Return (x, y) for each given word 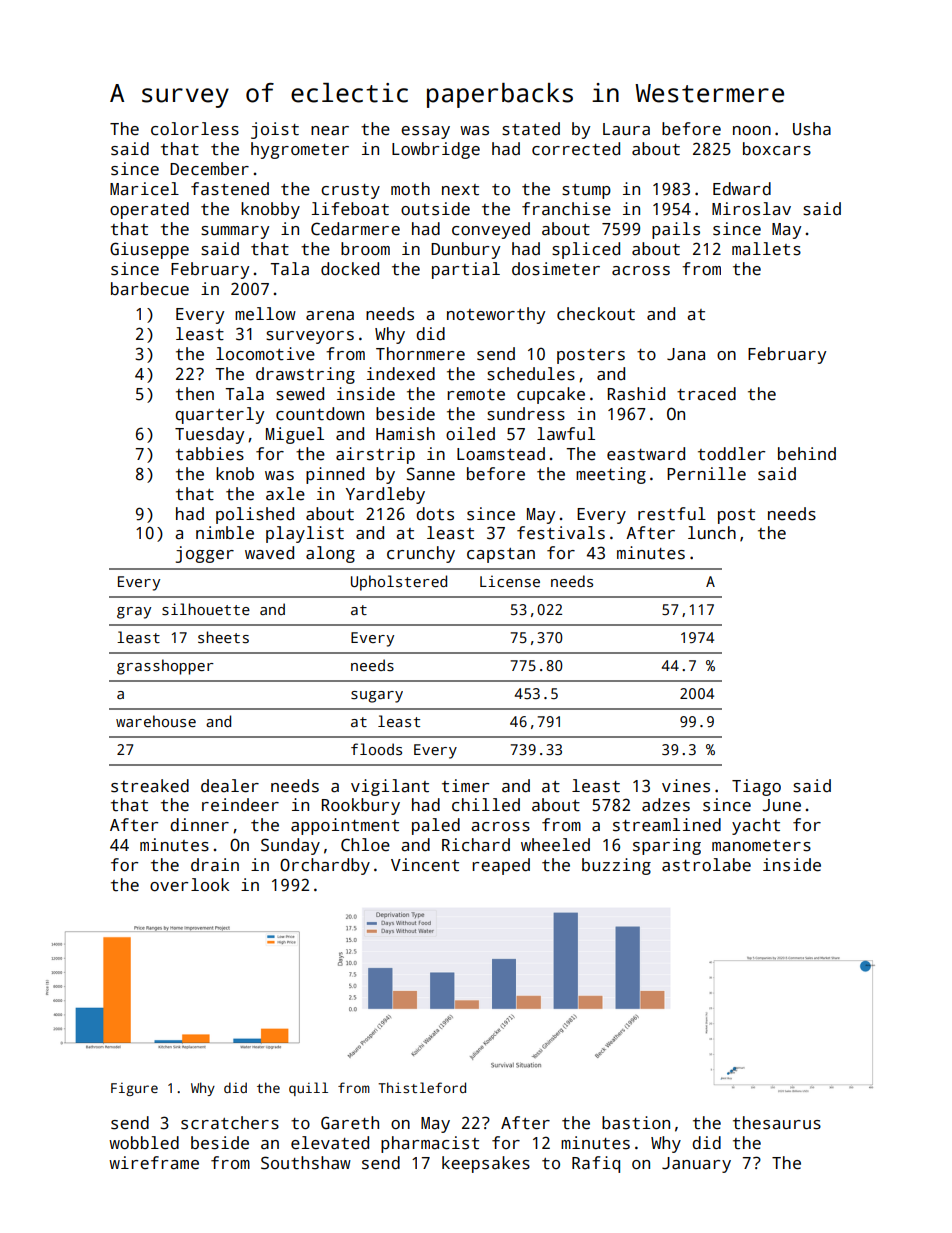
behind (807, 454)
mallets (766, 249)
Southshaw (306, 1163)
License (510, 581)
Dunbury (465, 250)
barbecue (150, 289)
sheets (223, 637)
